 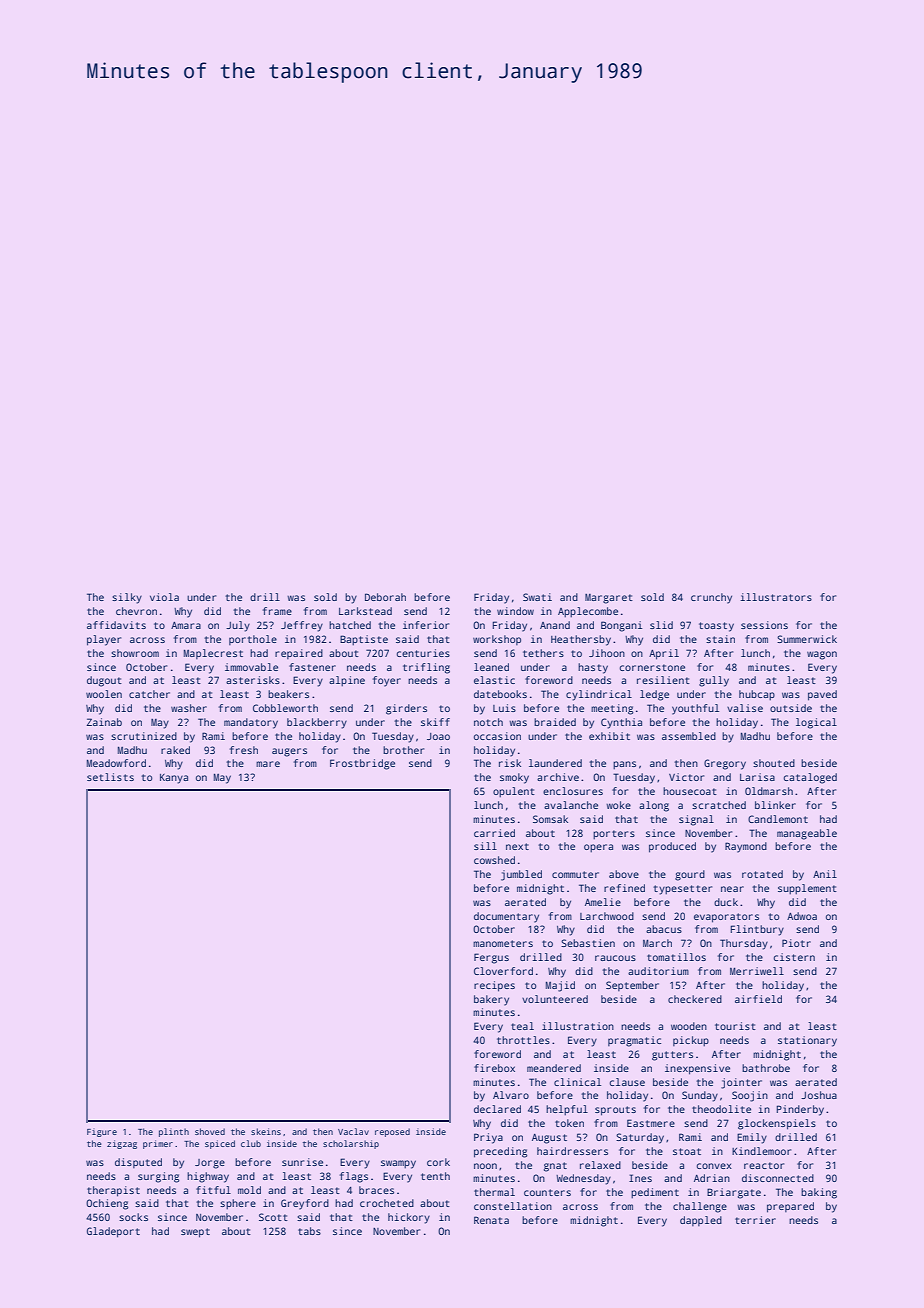 What do you see at coordinates (614, 835) in the screenshot?
I see `porters` at bounding box center [614, 835].
